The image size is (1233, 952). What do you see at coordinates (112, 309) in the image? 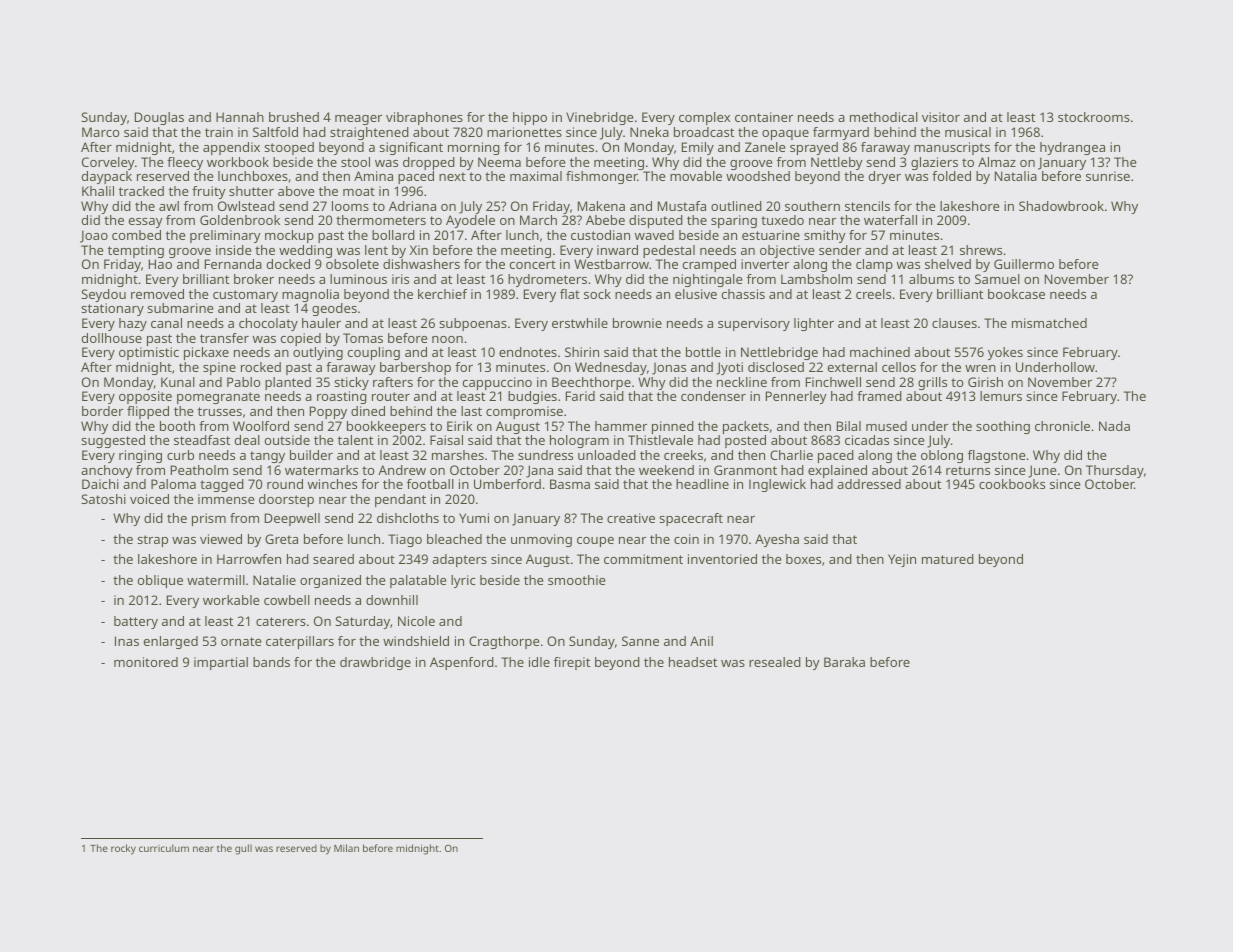
I see `stationary` at bounding box center [112, 309].
